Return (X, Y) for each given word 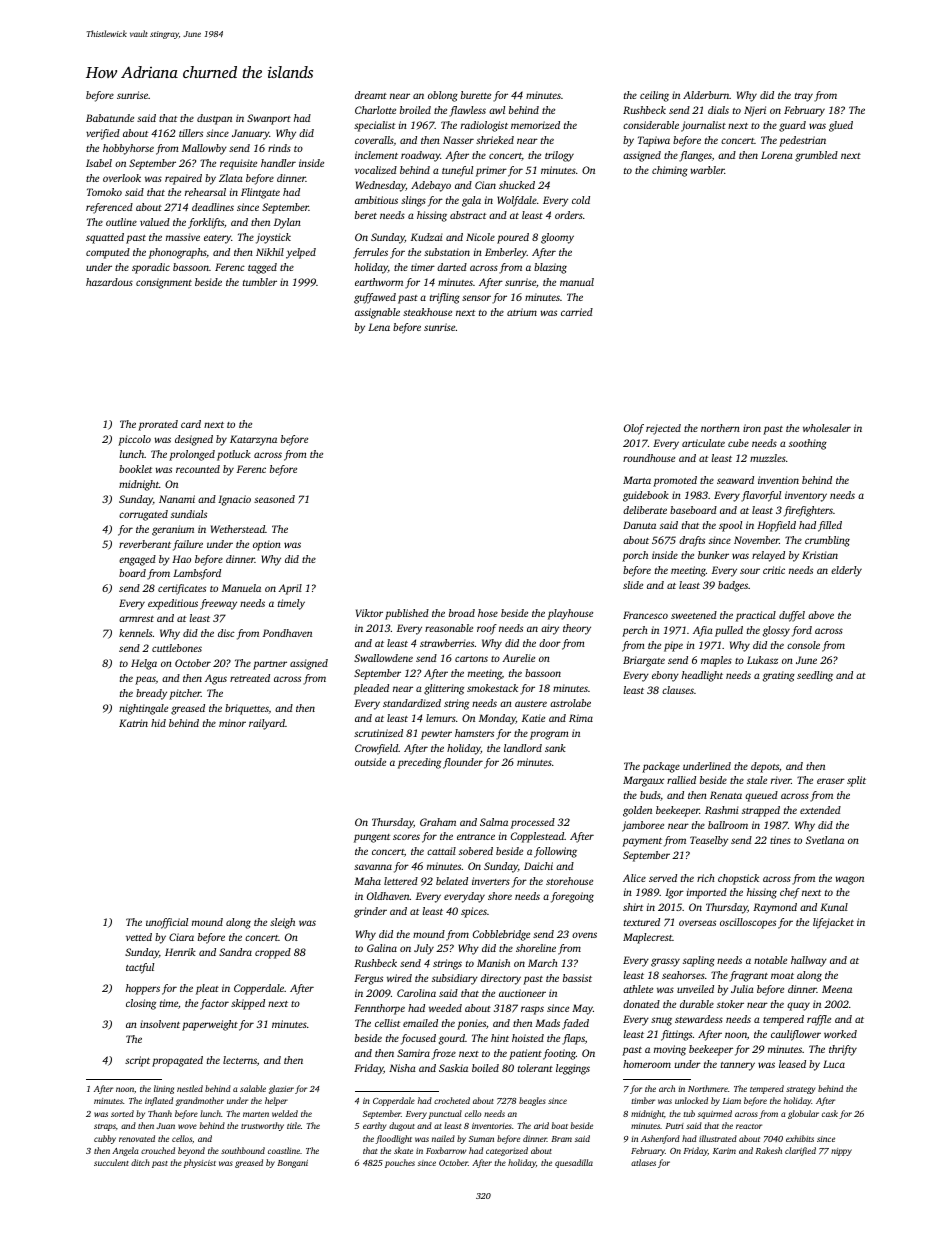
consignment (164, 283)
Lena (379, 327)
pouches (400, 1163)
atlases (643, 1162)
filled (830, 526)
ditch (140, 1162)
